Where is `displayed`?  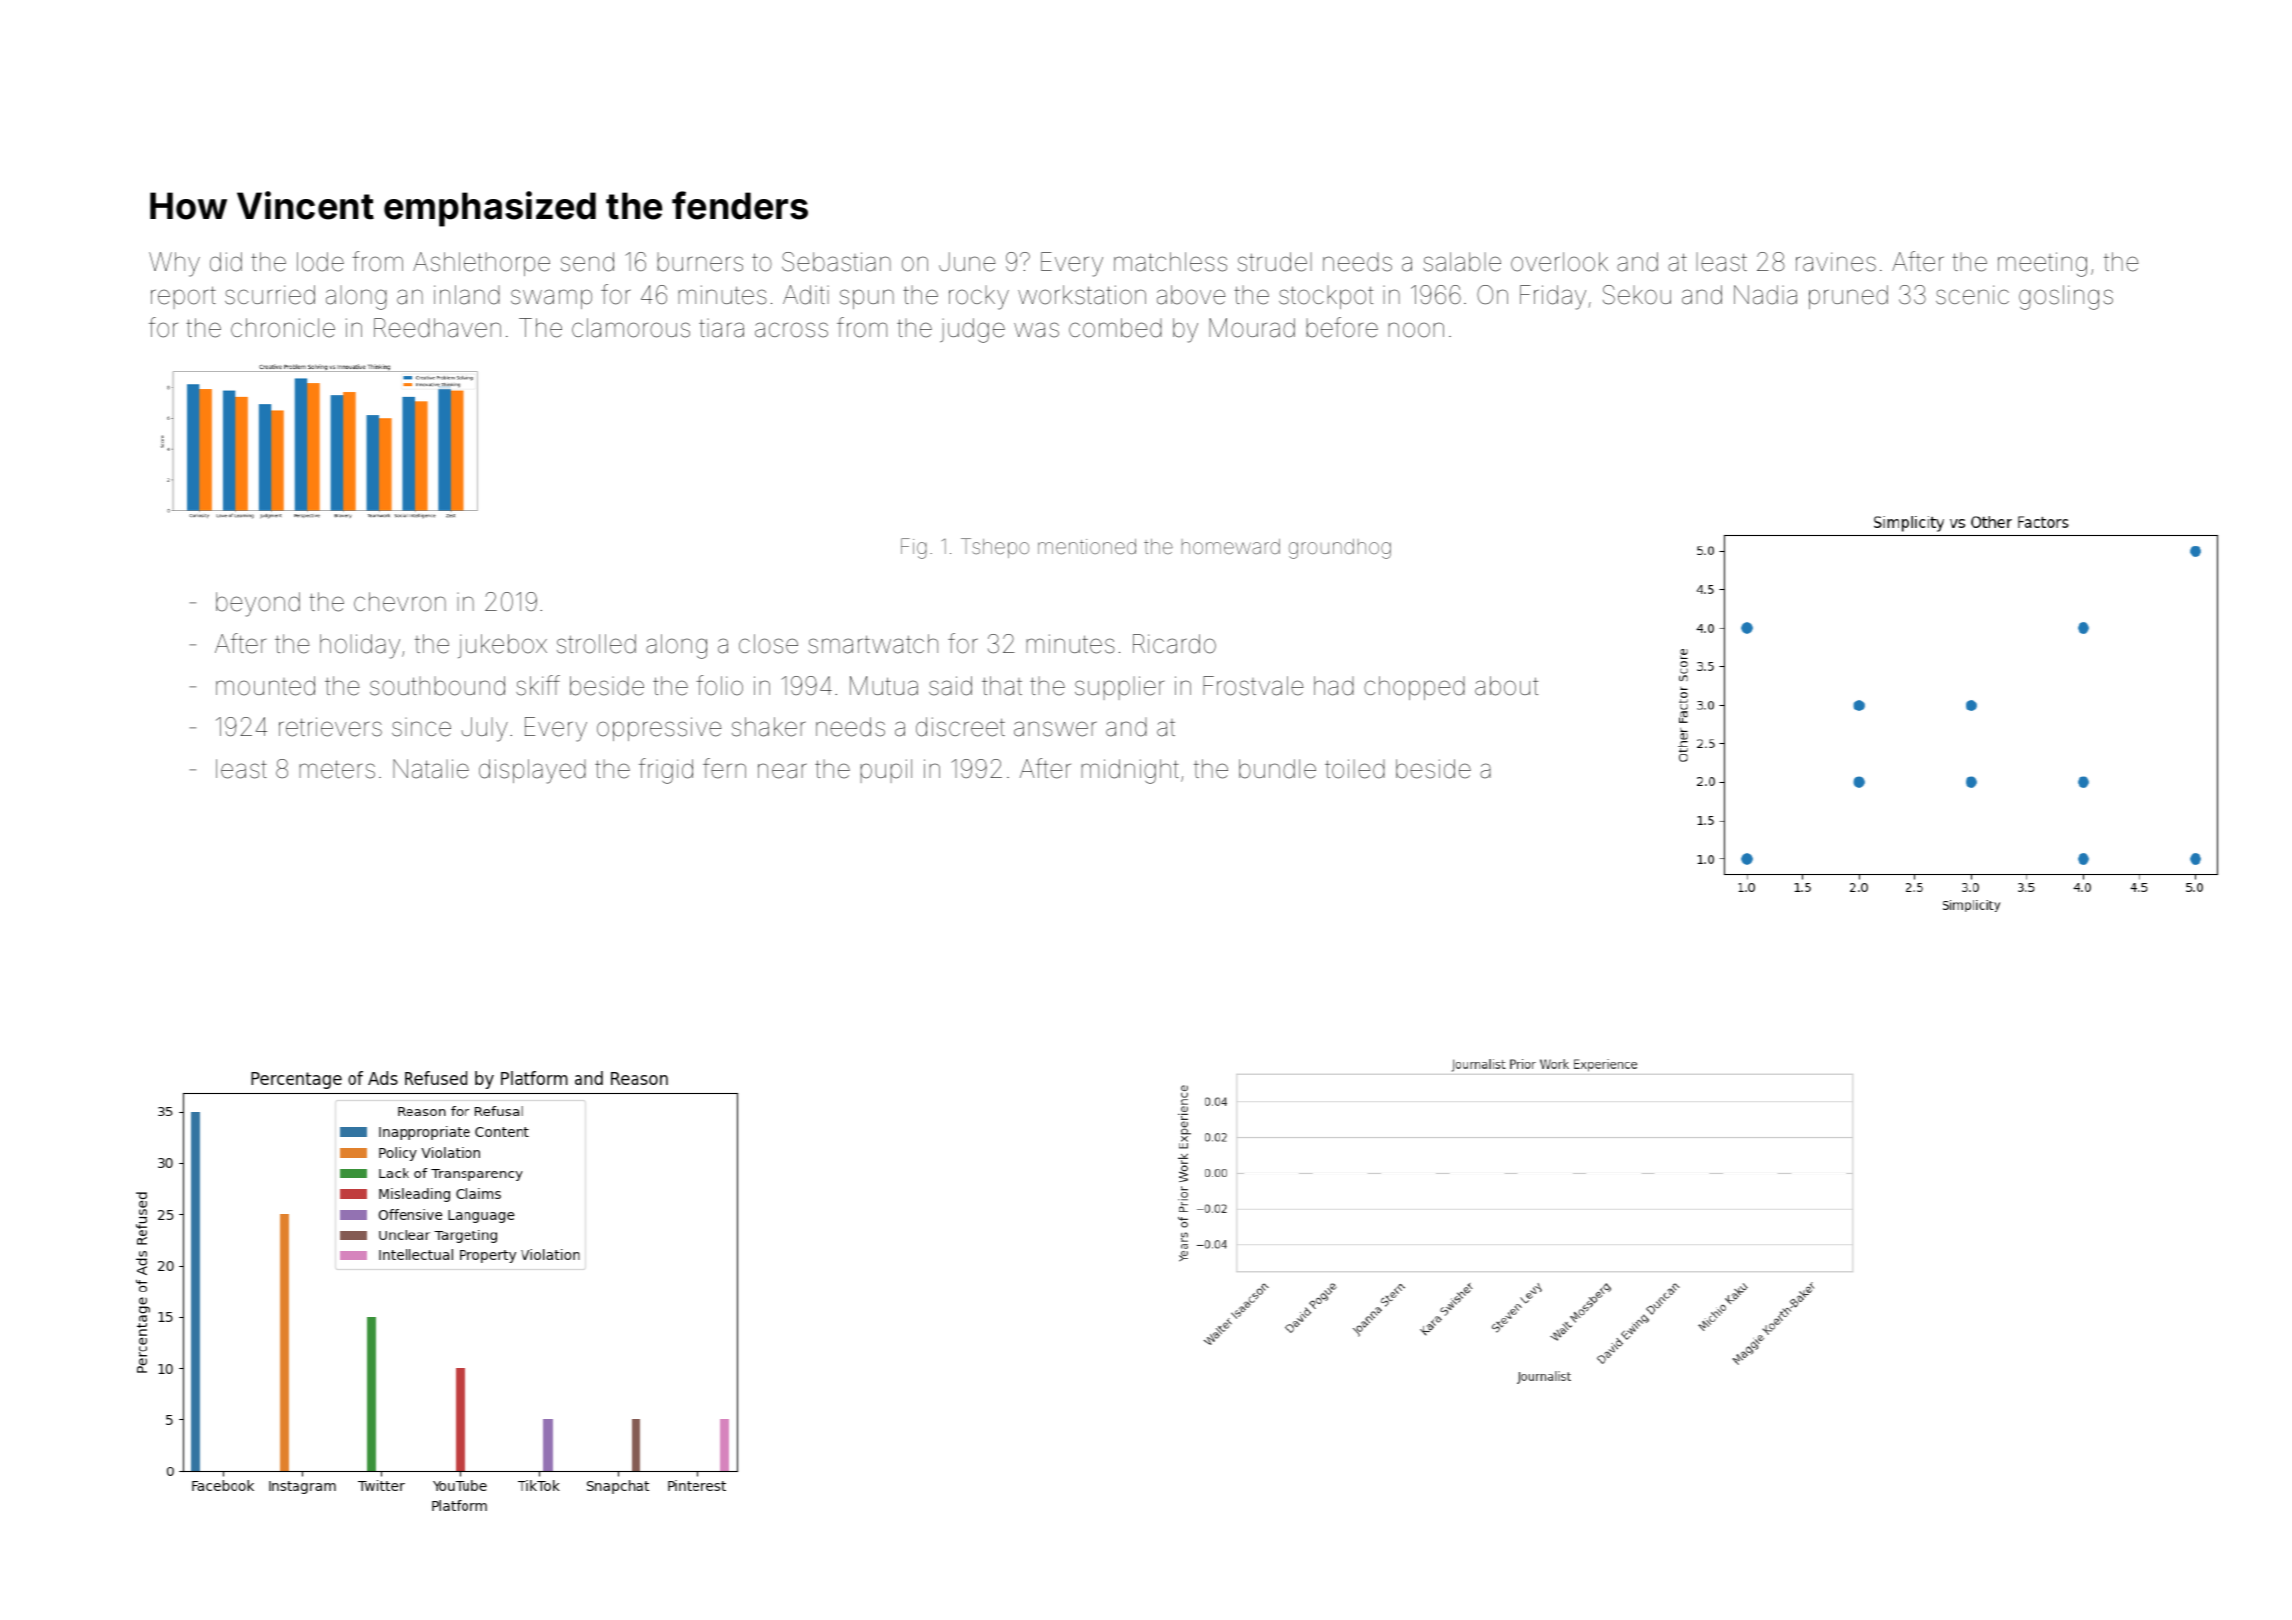 displayed is located at coordinates (532, 771).
